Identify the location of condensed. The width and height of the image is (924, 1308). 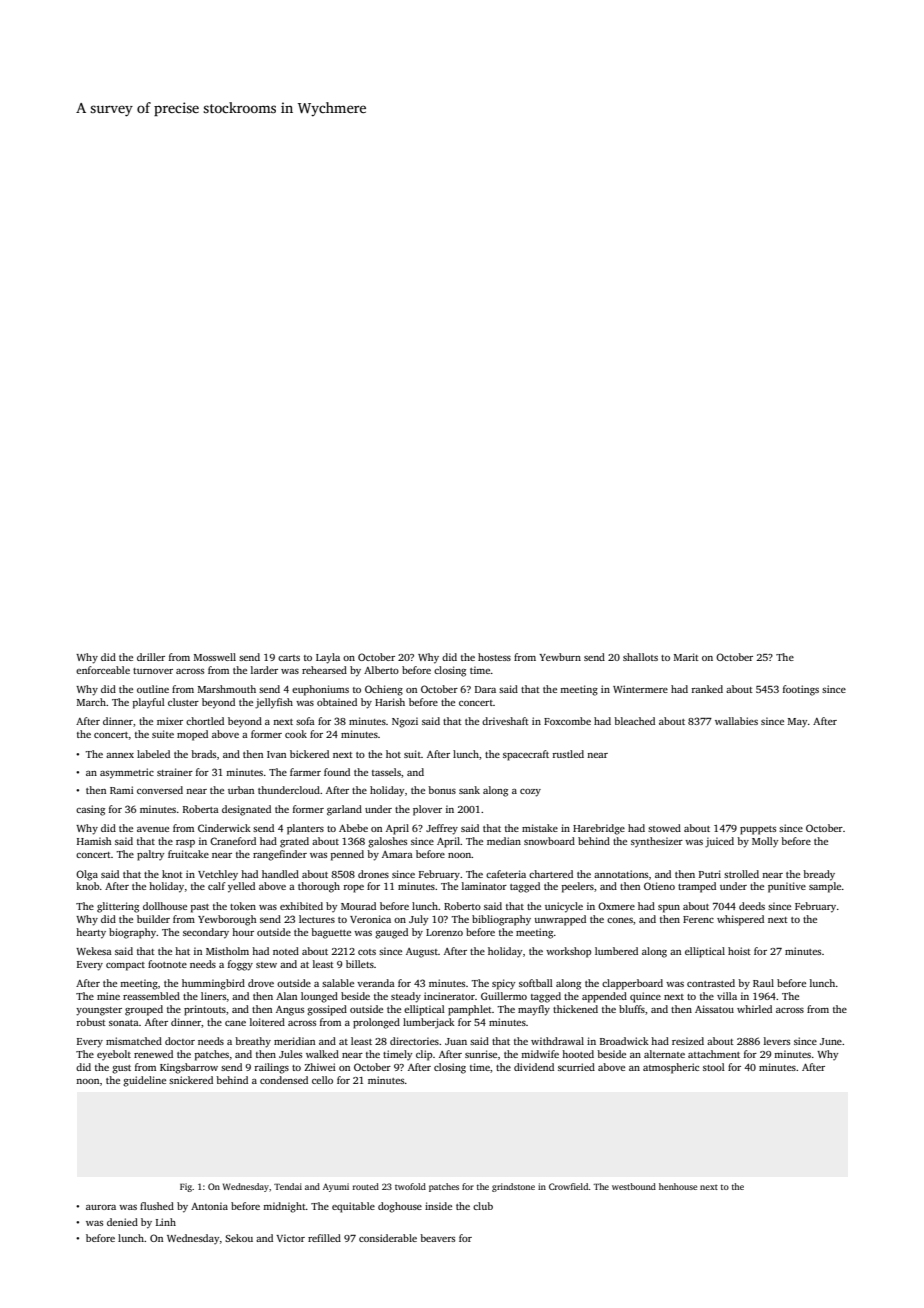
(284, 1080).
